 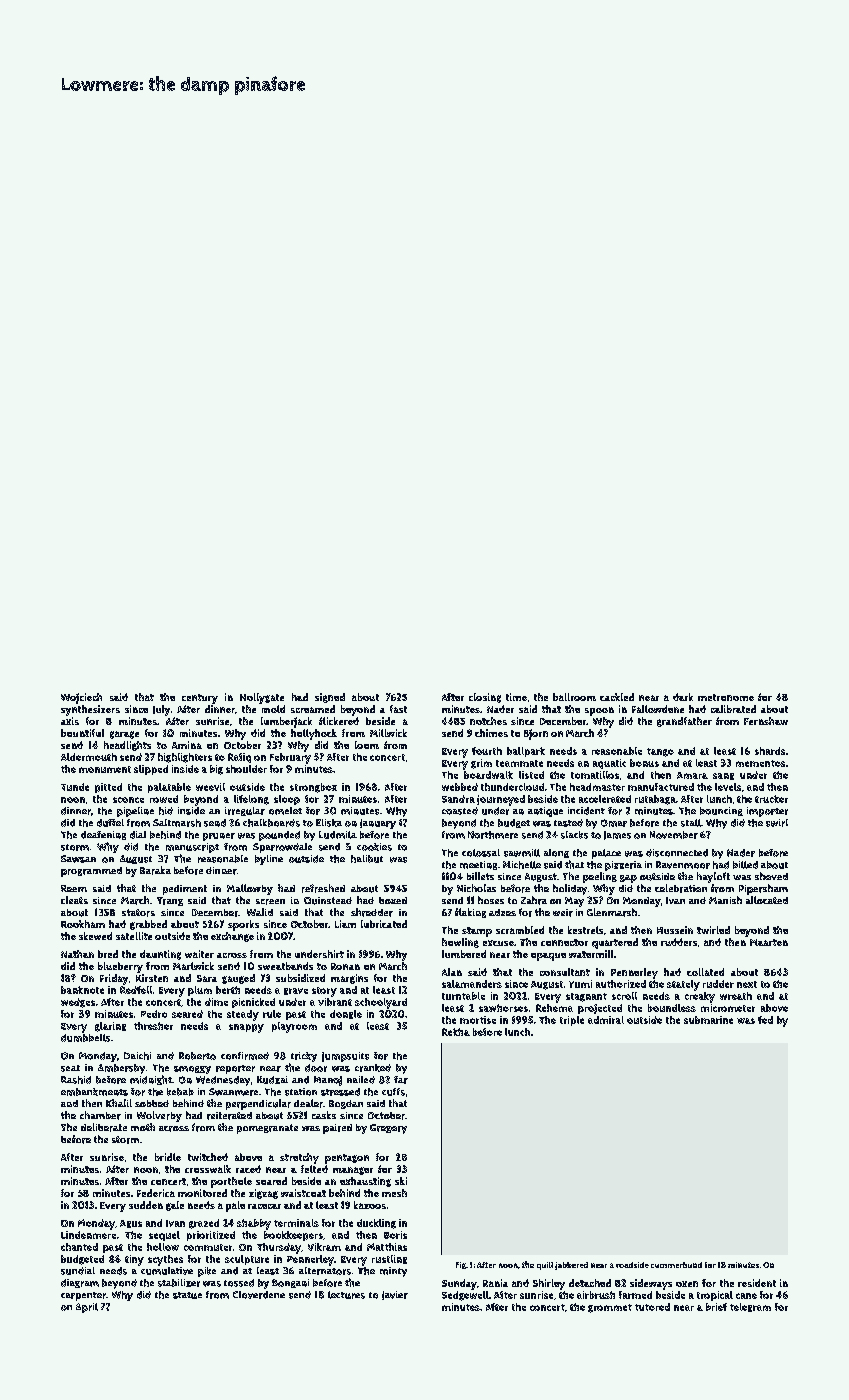 What do you see at coordinates (597, 787) in the image?
I see `headmaster` at bounding box center [597, 787].
